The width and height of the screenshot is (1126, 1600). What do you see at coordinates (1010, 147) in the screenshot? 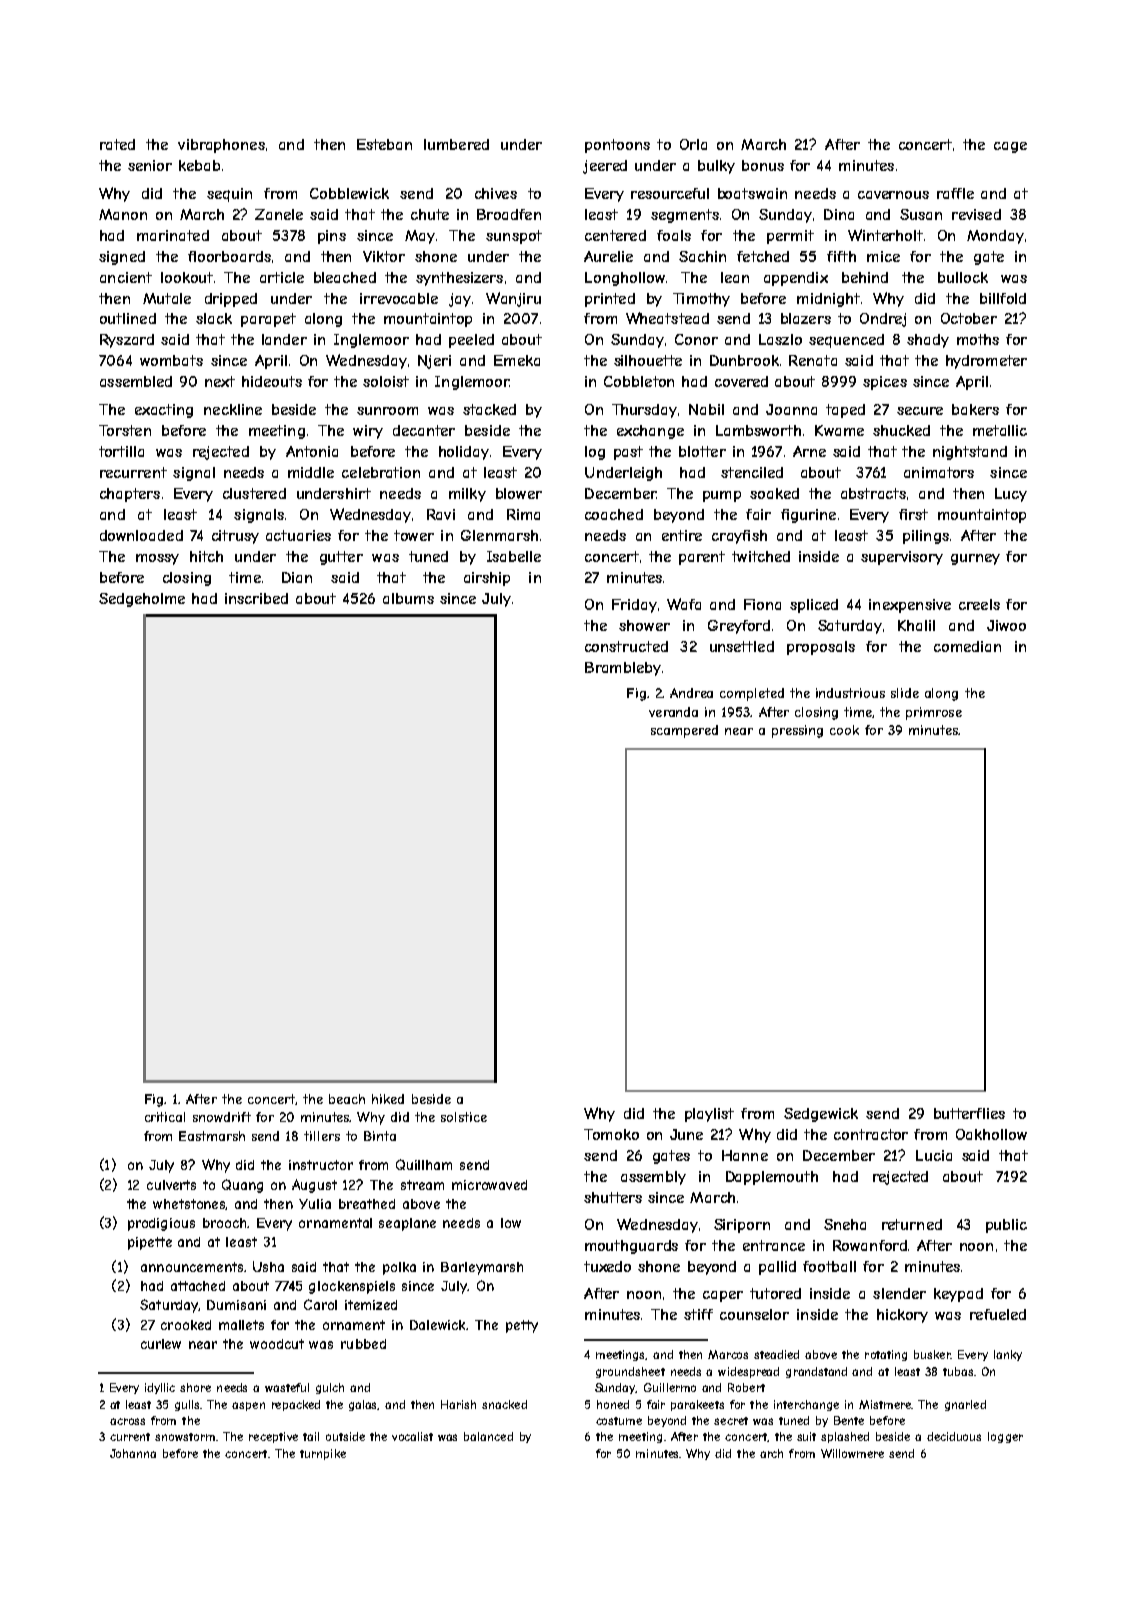
I see `cage` at bounding box center [1010, 147].
